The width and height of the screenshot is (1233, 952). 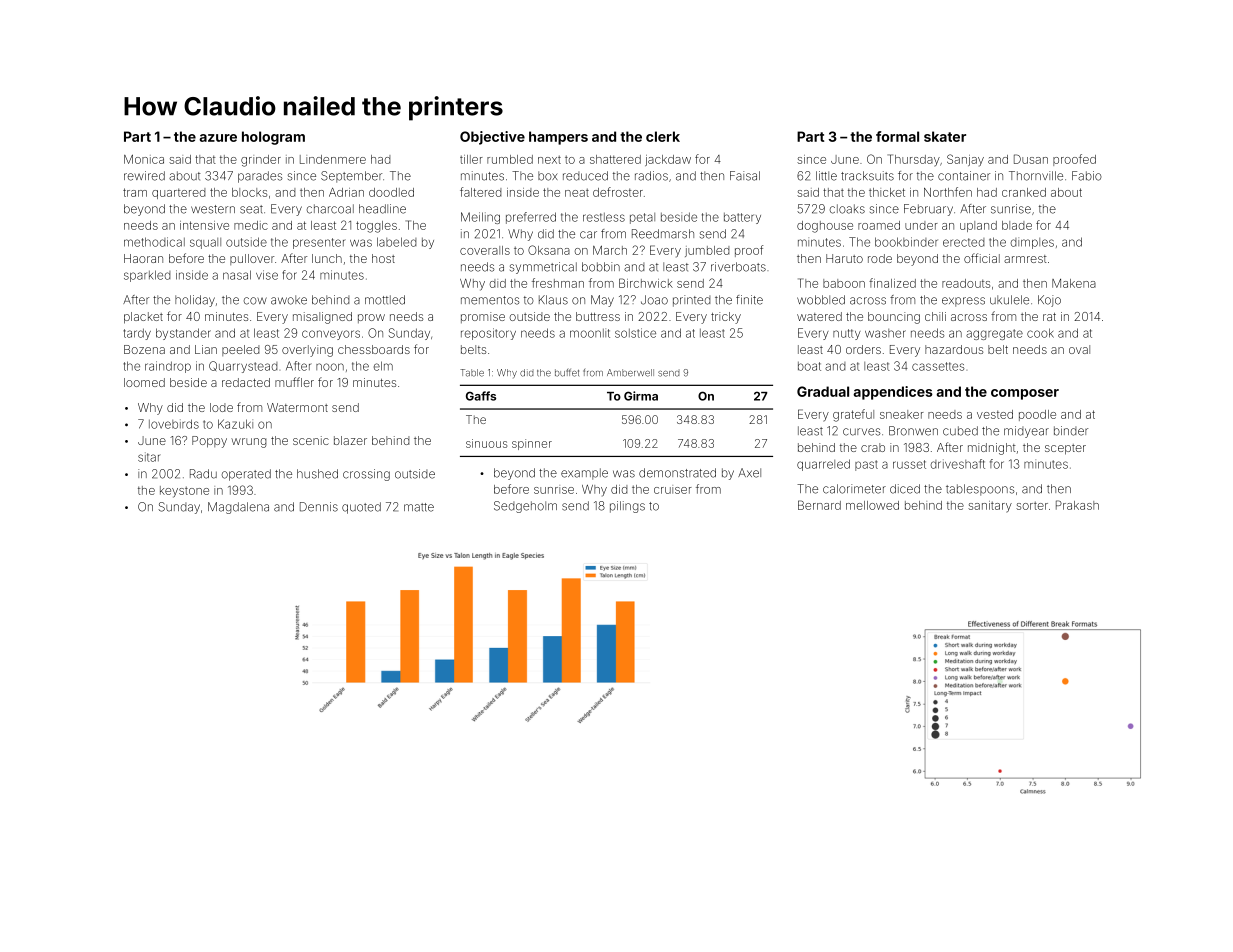 What do you see at coordinates (184, 492) in the screenshot?
I see `keystone` at bounding box center [184, 492].
